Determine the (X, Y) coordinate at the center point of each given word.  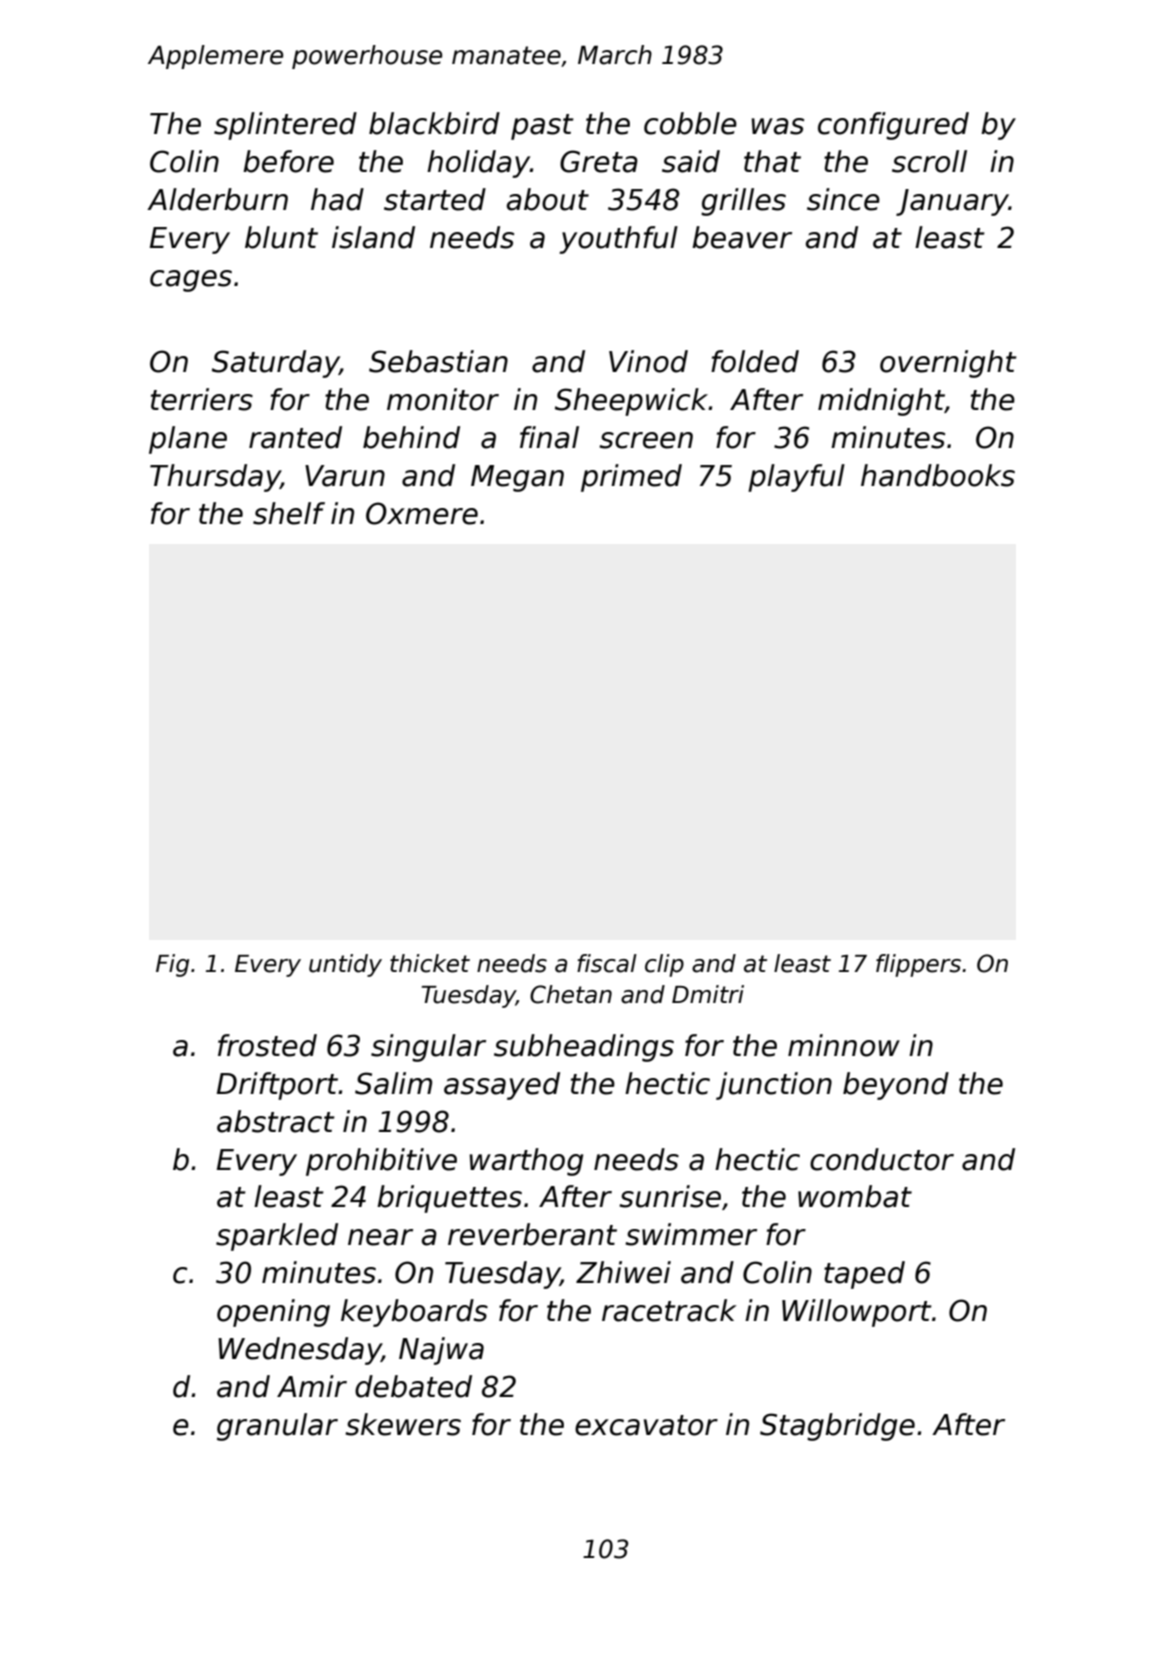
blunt (281, 237)
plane (188, 440)
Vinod (648, 361)
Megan (517, 478)
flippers (918, 965)
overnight (948, 364)
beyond (896, 1086)
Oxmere (422, 513)
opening (273, 1313)
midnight (881, 402)
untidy (345, 965)
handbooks (938, 475)
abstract (276, 1121)
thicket (430, 963)
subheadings (584, 1048)
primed (631, 478)
